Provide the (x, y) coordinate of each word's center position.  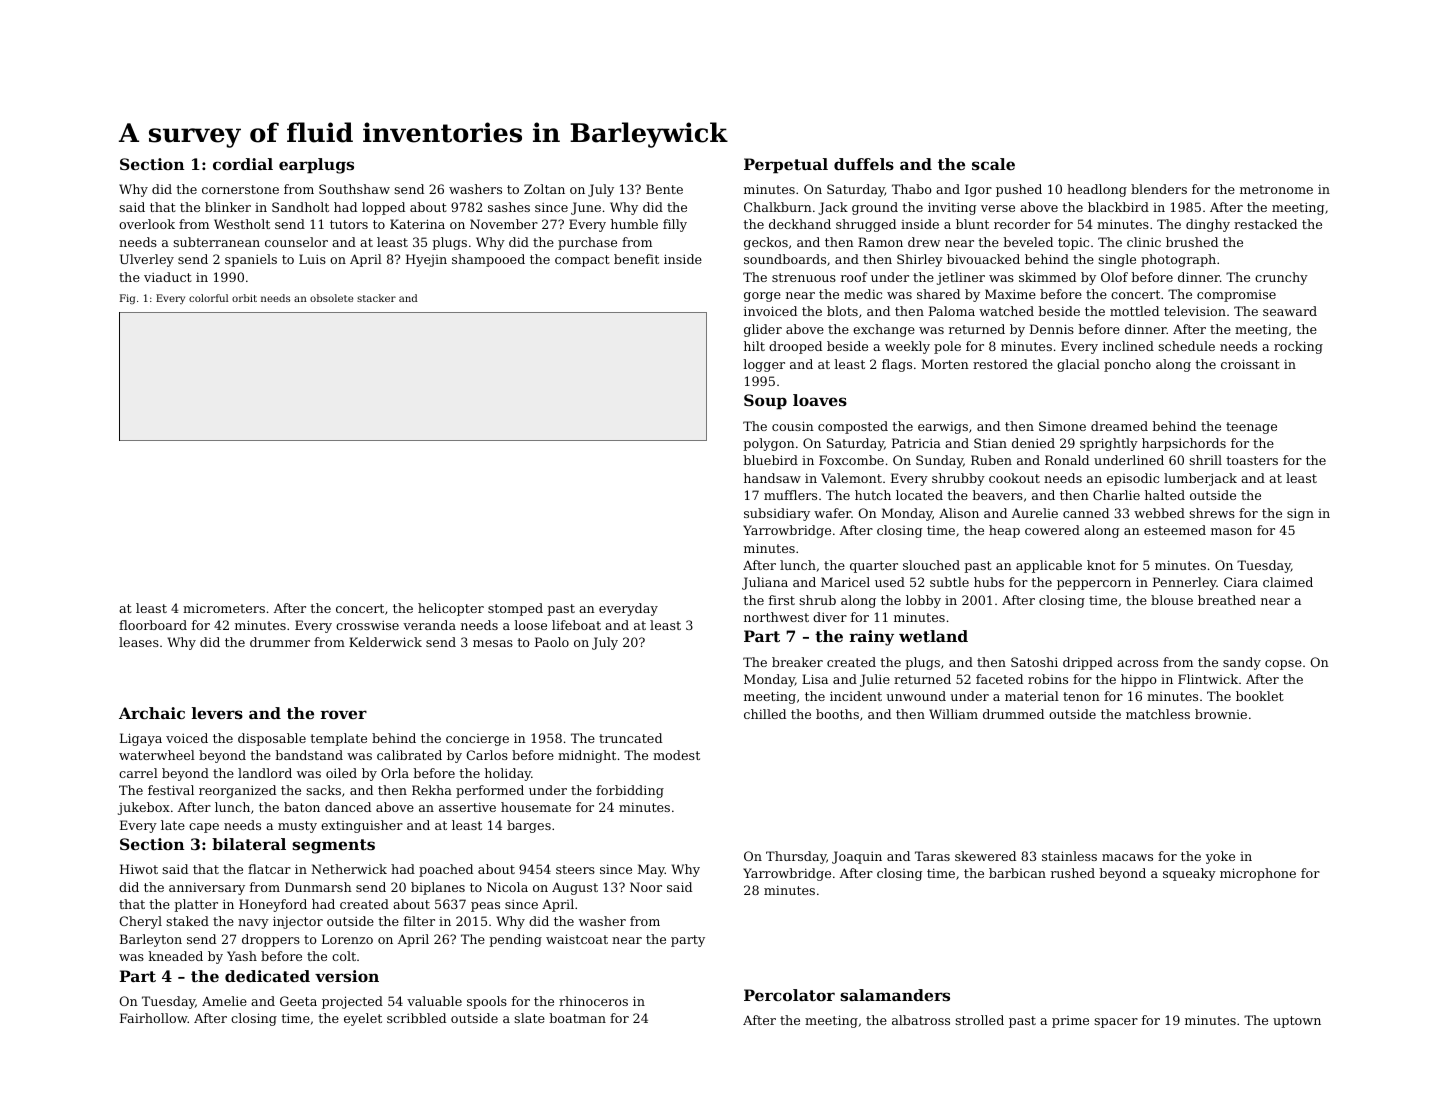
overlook (147, 224)
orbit (244, 298)
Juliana (765, 583)
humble (634, 224)
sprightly (1109, 444)
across (1137, 663)
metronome (1276, 189)
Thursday (796, 857)
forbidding (630, 791)
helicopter (451, 609)
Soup (765, 402)
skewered (985, 856)
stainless (1069, 856)
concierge (477, 740)
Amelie (224, 1001)
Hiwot (139, 869)
